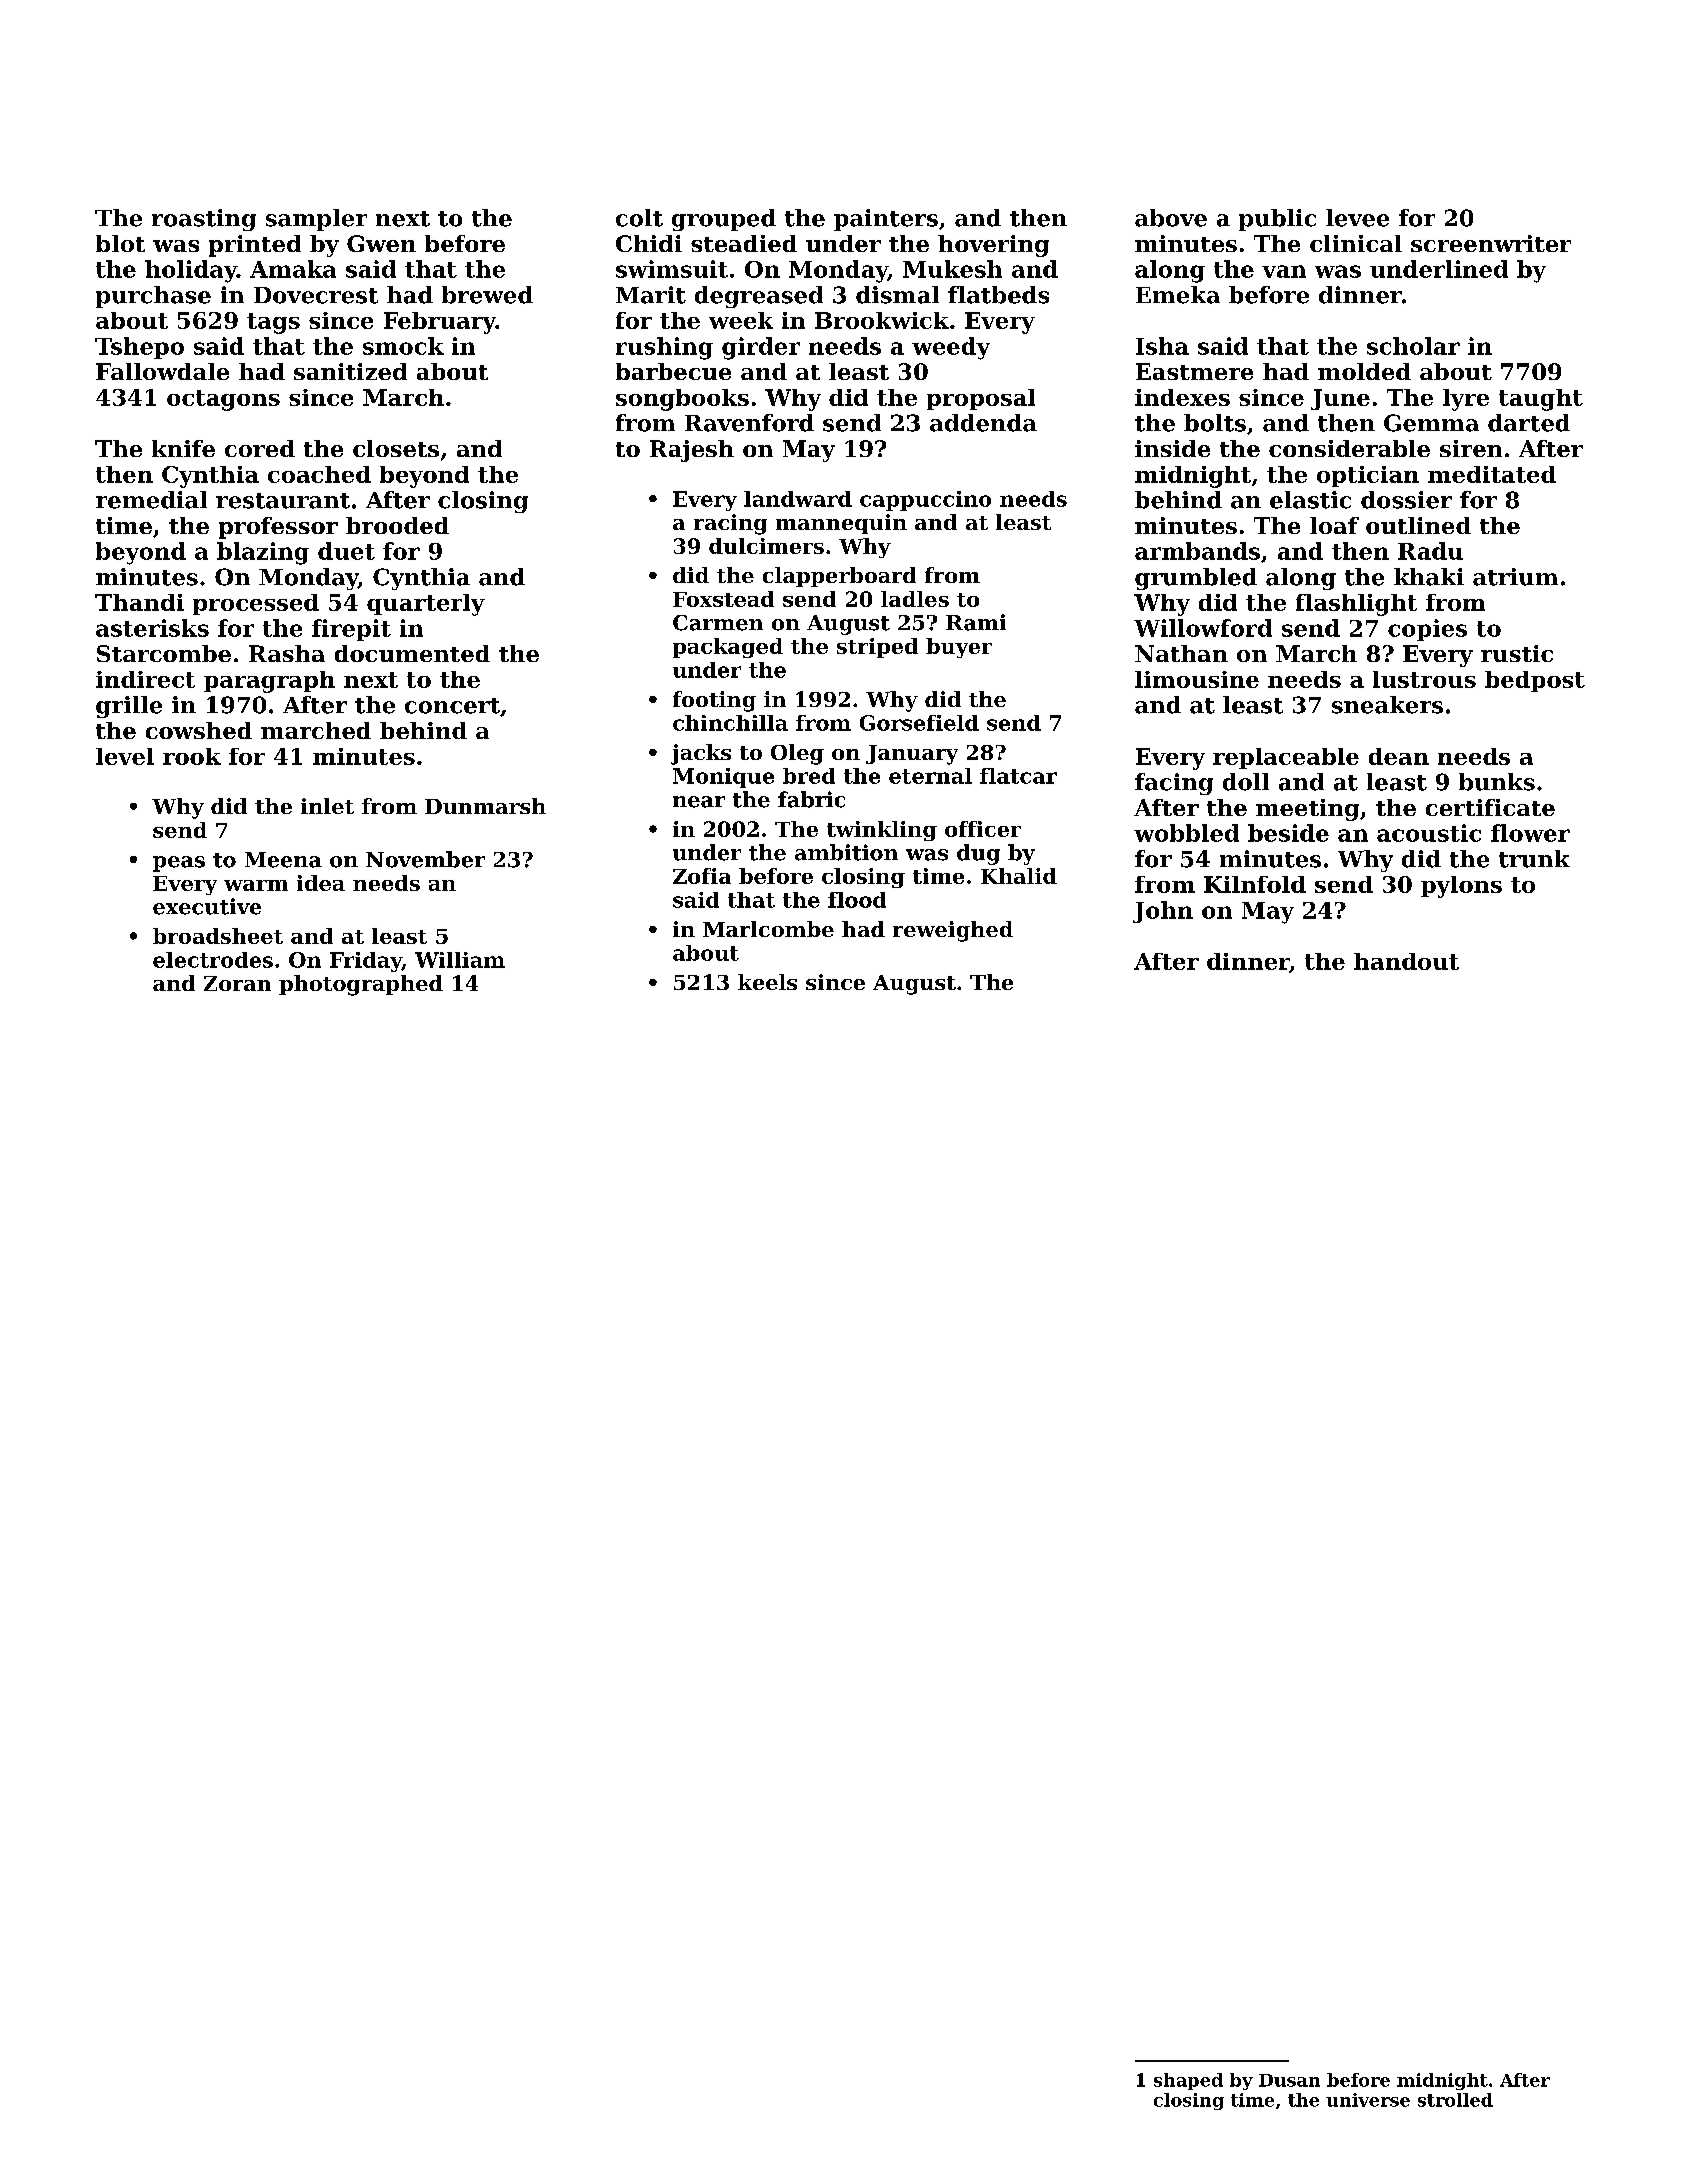  I want to click on screenwriter, so click(1491, 243).
